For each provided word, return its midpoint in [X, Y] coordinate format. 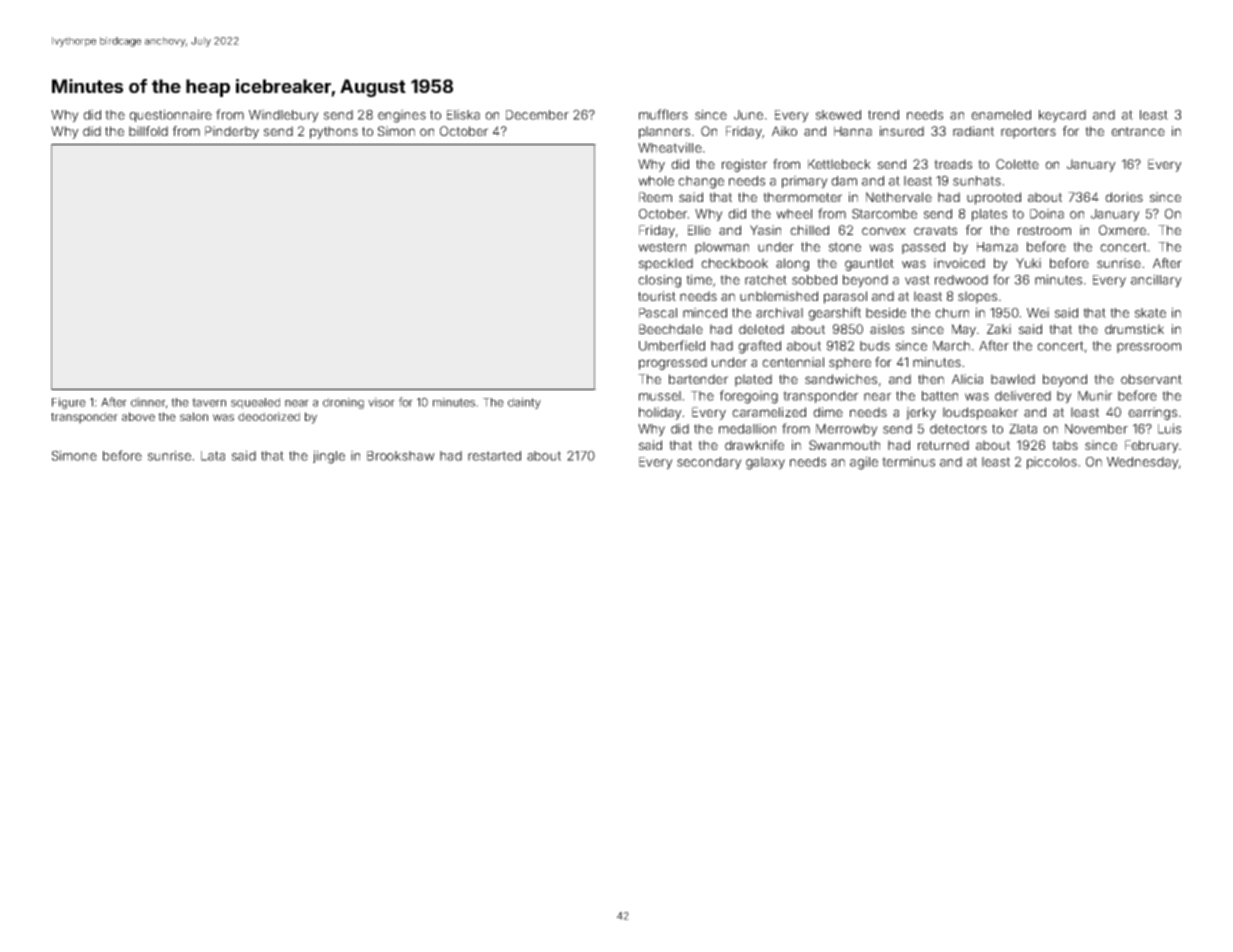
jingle [329, 457]
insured [902, 131]
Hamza [997, 247]
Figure [69, 403]
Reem [655, 197]
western [662, 247]
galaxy [765, 463]
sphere [850, 363]
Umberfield [672, 345]
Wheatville [670, 147]
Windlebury [284, 116]
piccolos [1052, 462]
